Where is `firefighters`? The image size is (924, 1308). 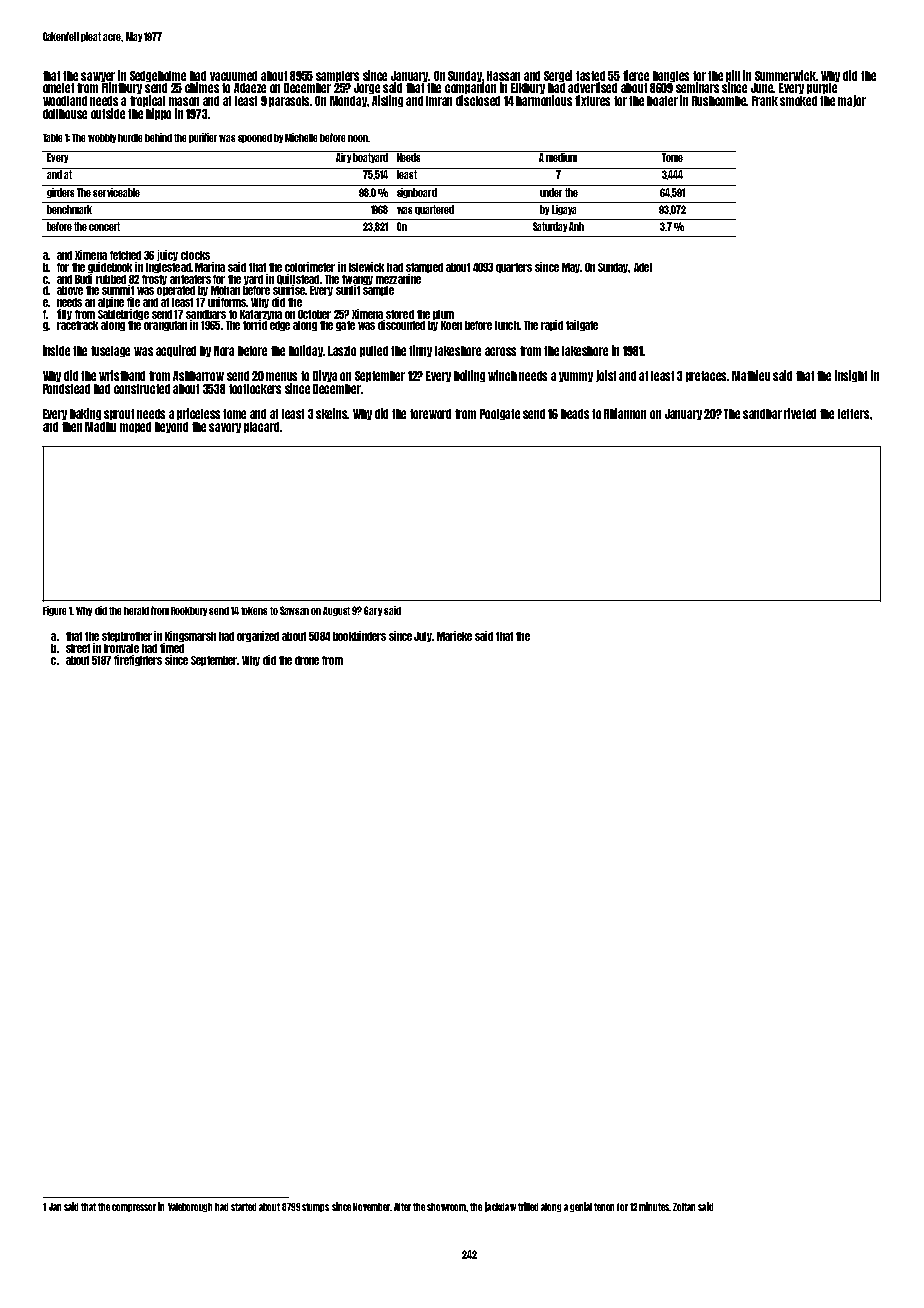
firefighters is located at coordinates (138, 660).
